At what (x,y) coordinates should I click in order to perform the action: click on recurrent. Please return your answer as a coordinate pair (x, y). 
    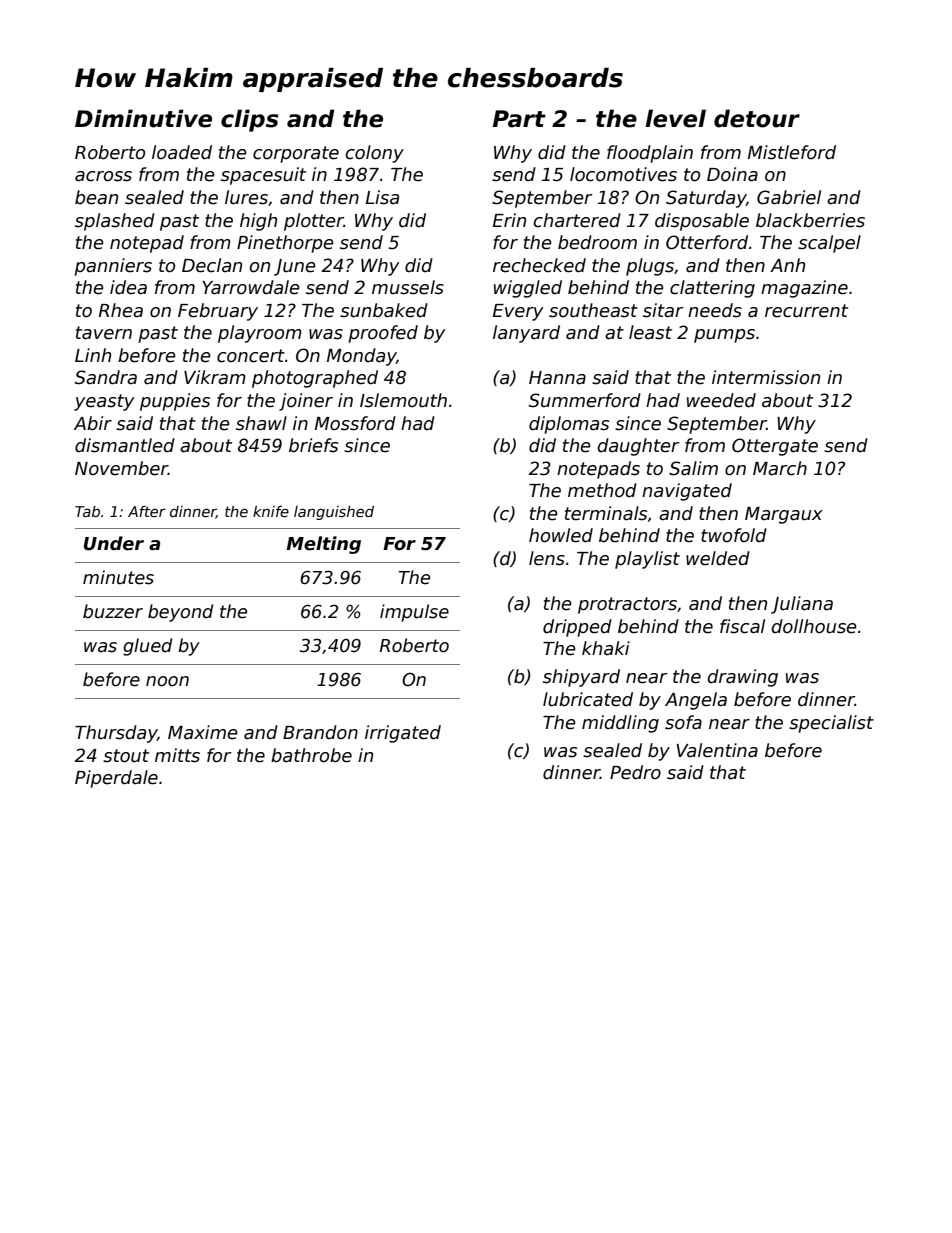
    Looking at the image, I should click on (806, 311).
